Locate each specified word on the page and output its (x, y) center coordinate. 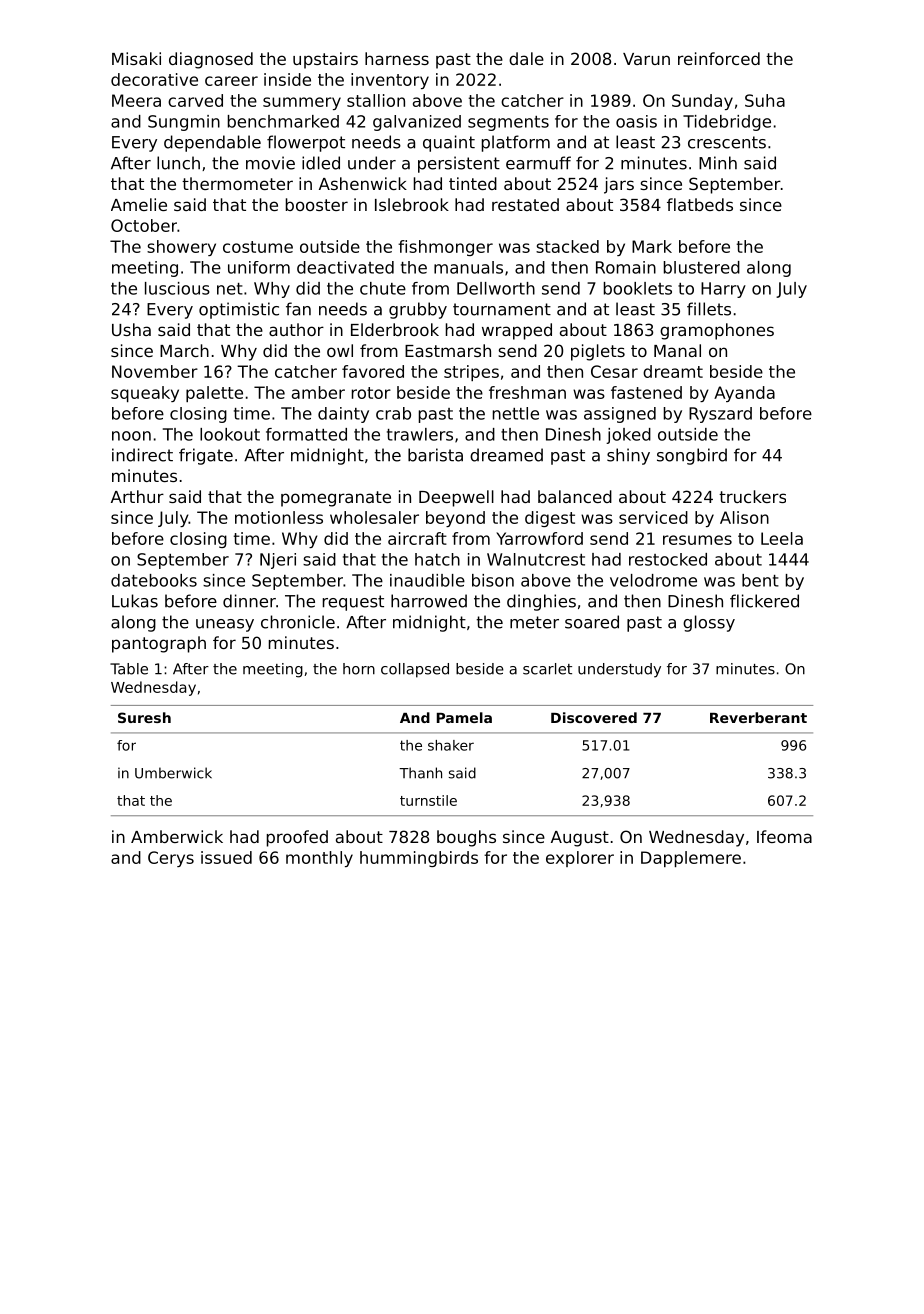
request (353, 603)
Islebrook (412, 204)
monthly (319, 859)
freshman (527, 392)
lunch (178, 163)
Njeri (278, 561)
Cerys (171, 859)
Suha (765, 100)
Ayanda (744, 394)
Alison (744, 517)
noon (131, 436)
